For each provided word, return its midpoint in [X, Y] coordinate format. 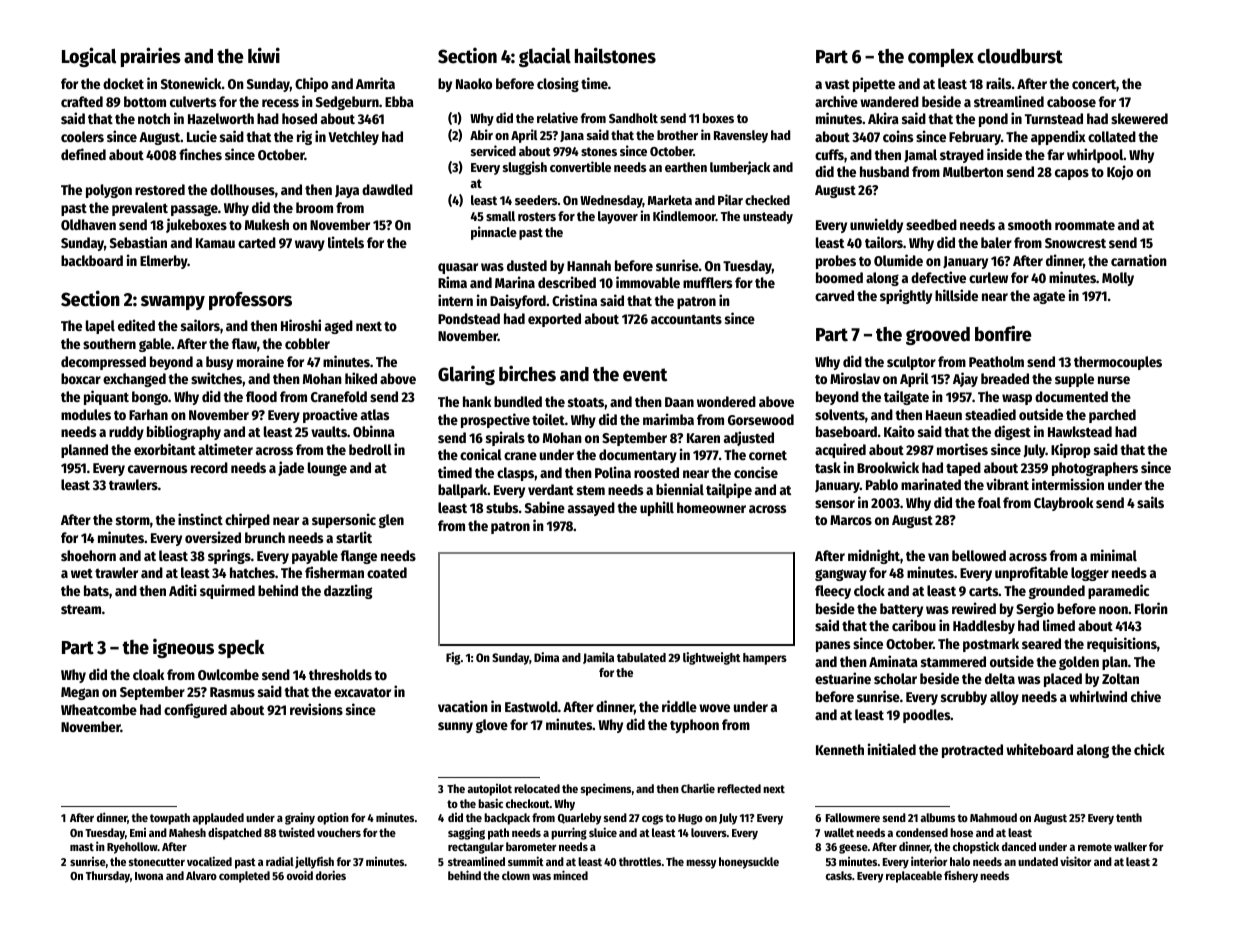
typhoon [694, 726]
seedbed [931, 224]
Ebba [399, 101]
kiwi [264, 55]
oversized [213, 537]
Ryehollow [132, 848]
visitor [1075, 861]
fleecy [833, 592]
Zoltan [1120, 678]
